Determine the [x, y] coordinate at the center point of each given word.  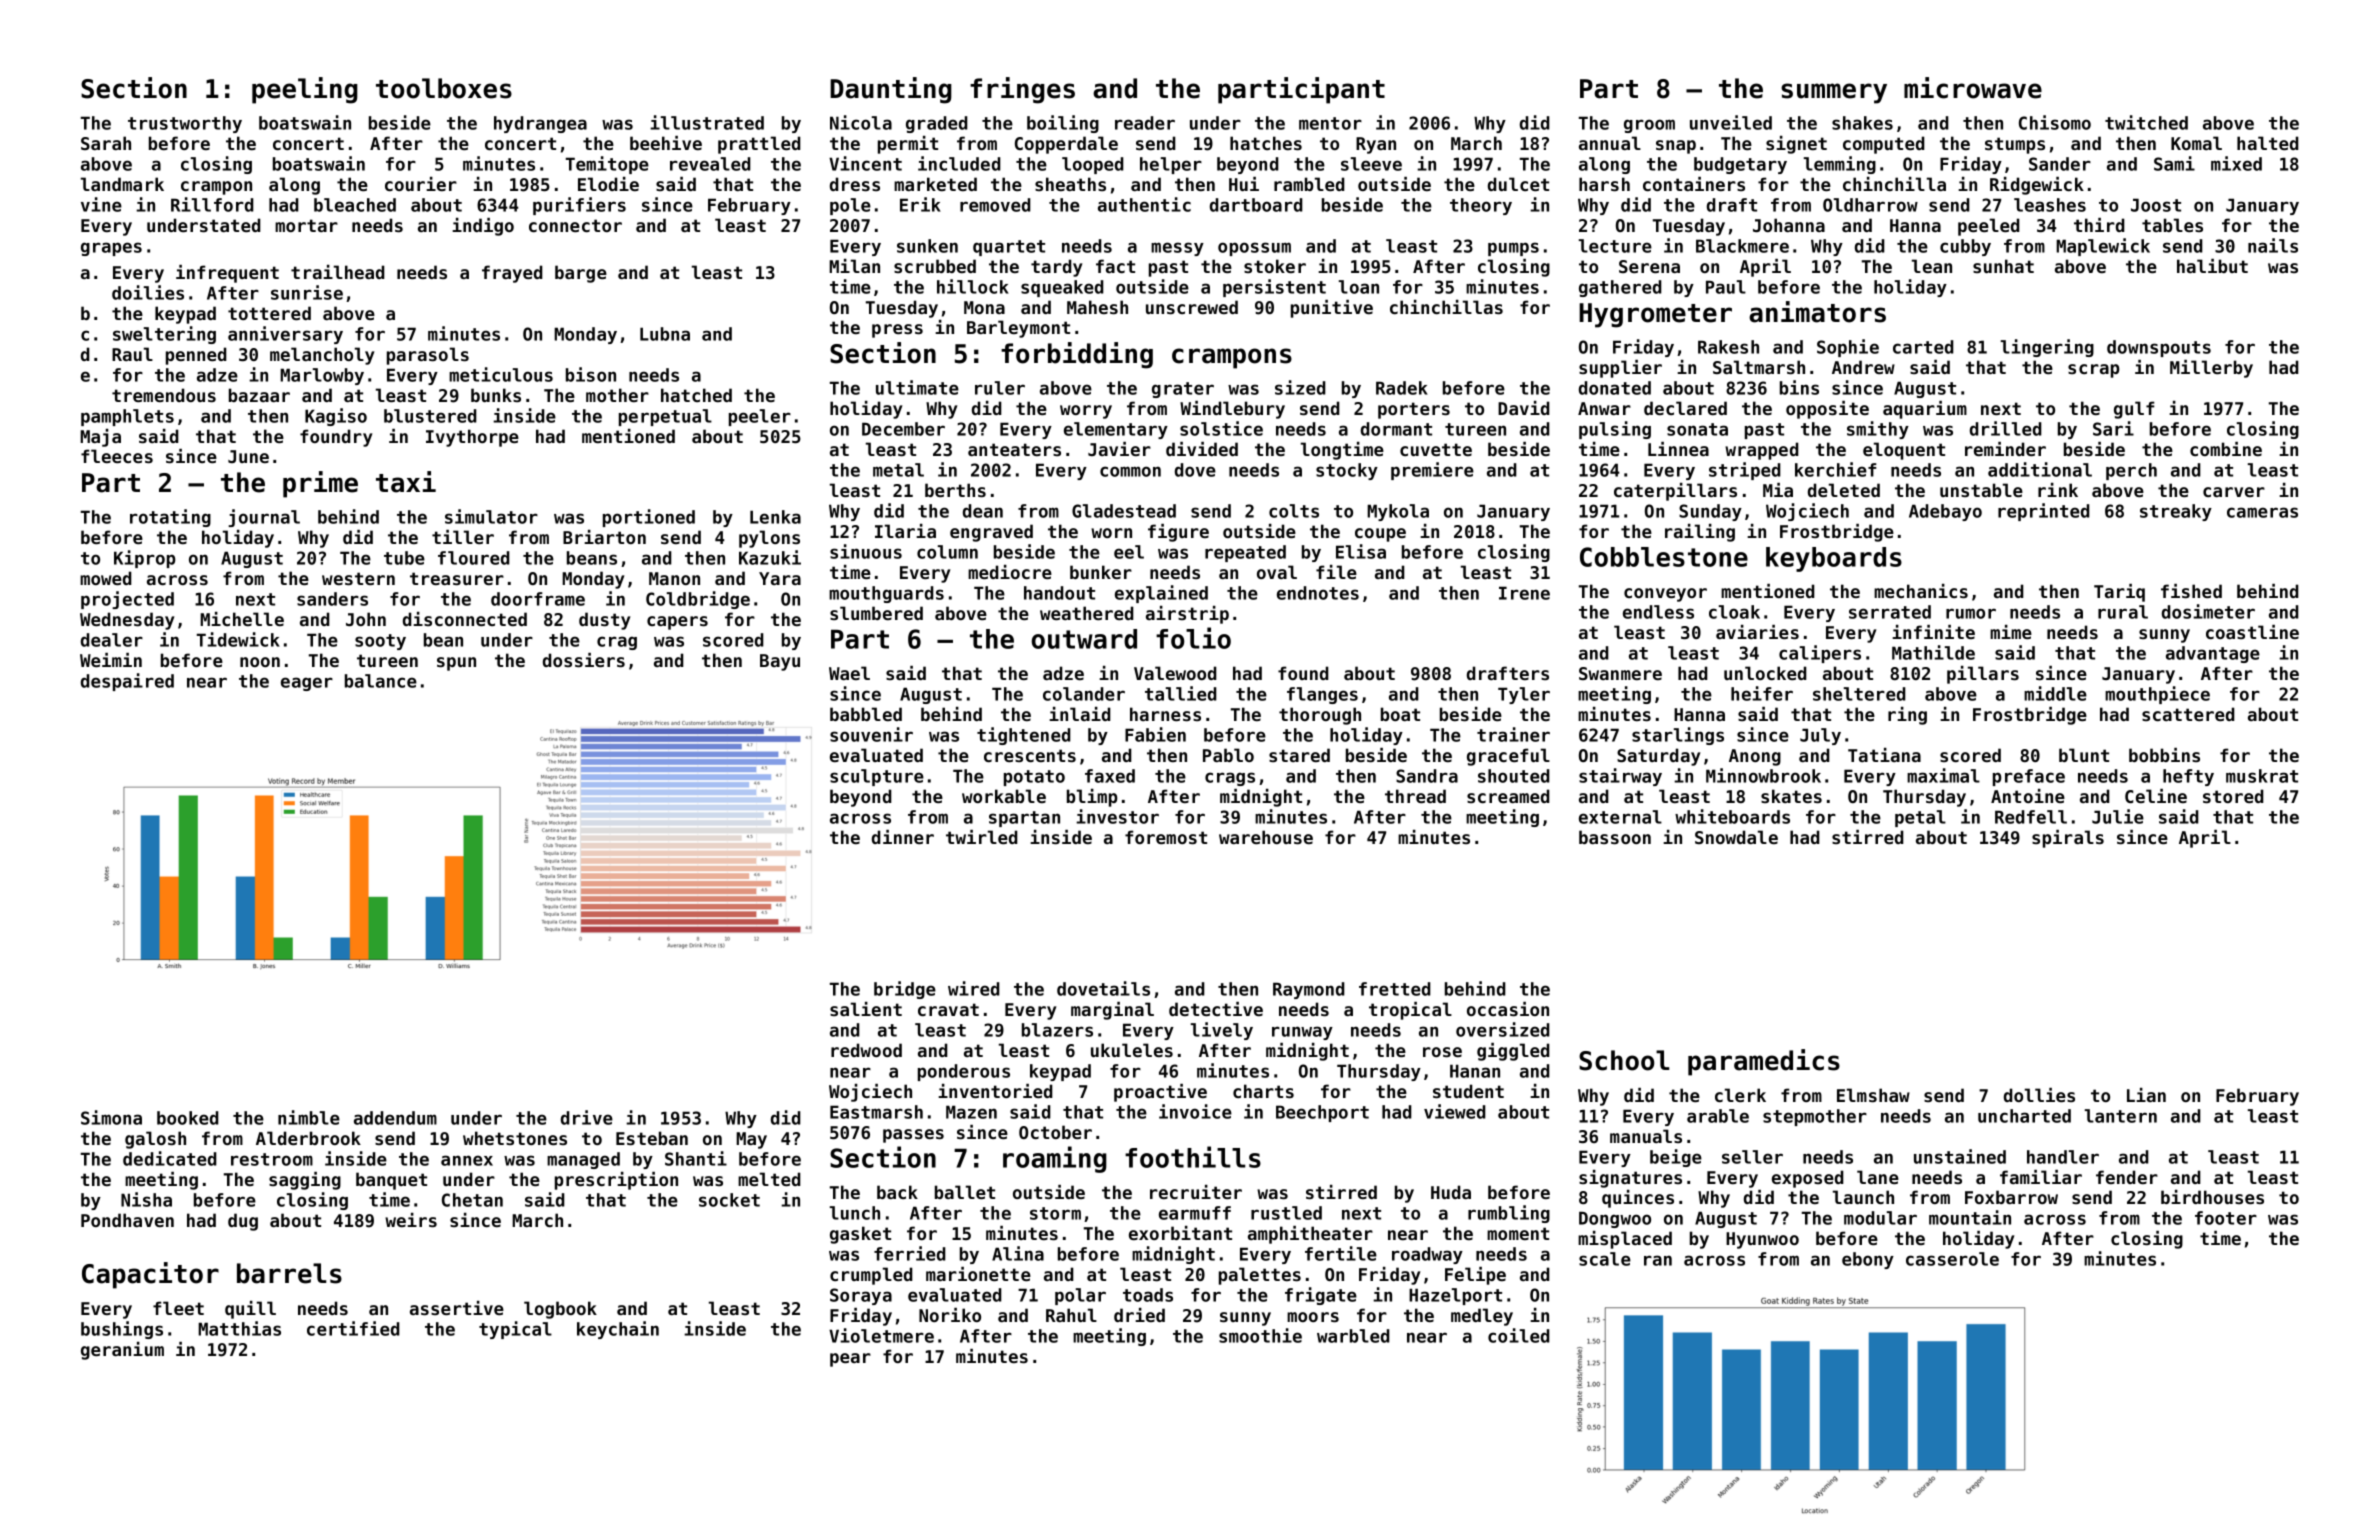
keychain [618, 1330]
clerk [1740, 1095]
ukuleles [1132, 1050]
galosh [155, 1140]
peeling [305, 90]
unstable [1981, 490]
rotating [170, 518]
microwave [1973, 88]
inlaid [1080, 714]
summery [1834, 93]
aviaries [1757, 632]
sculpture [877, 777]
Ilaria [905, 531]
